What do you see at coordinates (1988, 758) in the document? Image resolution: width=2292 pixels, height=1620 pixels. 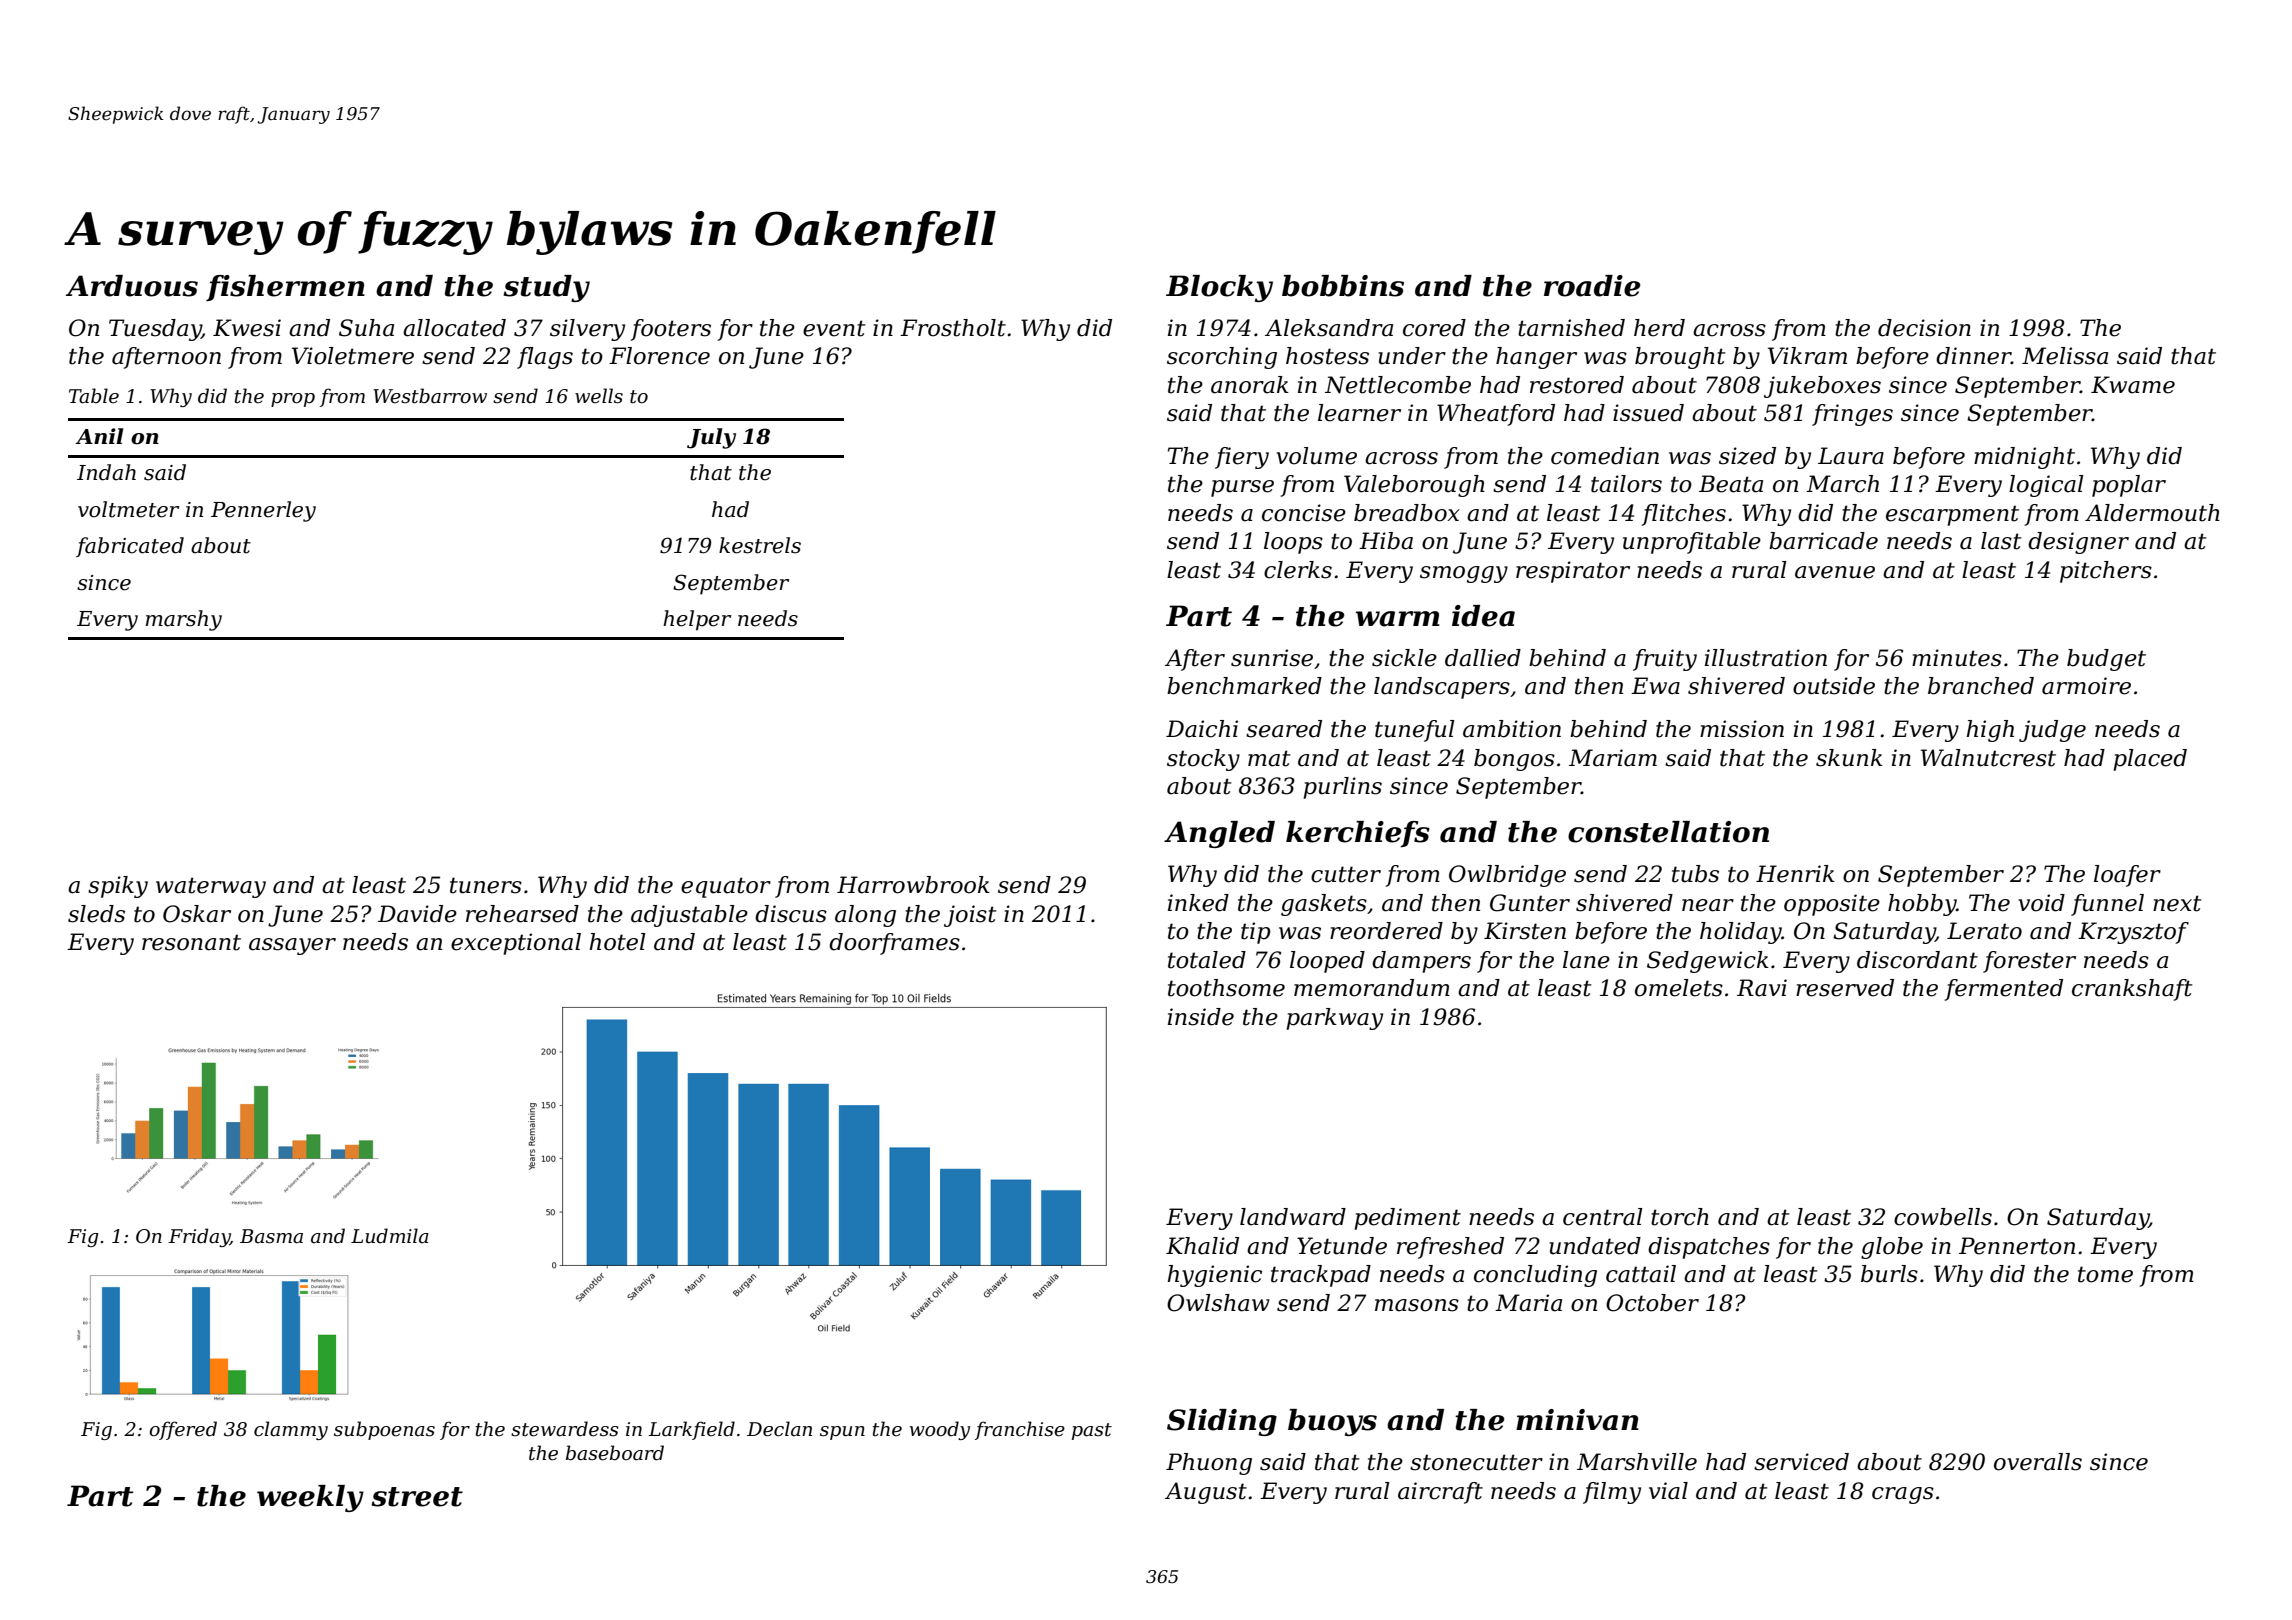 I see `Walnutcrest` at bounding box center [1988, 758].
